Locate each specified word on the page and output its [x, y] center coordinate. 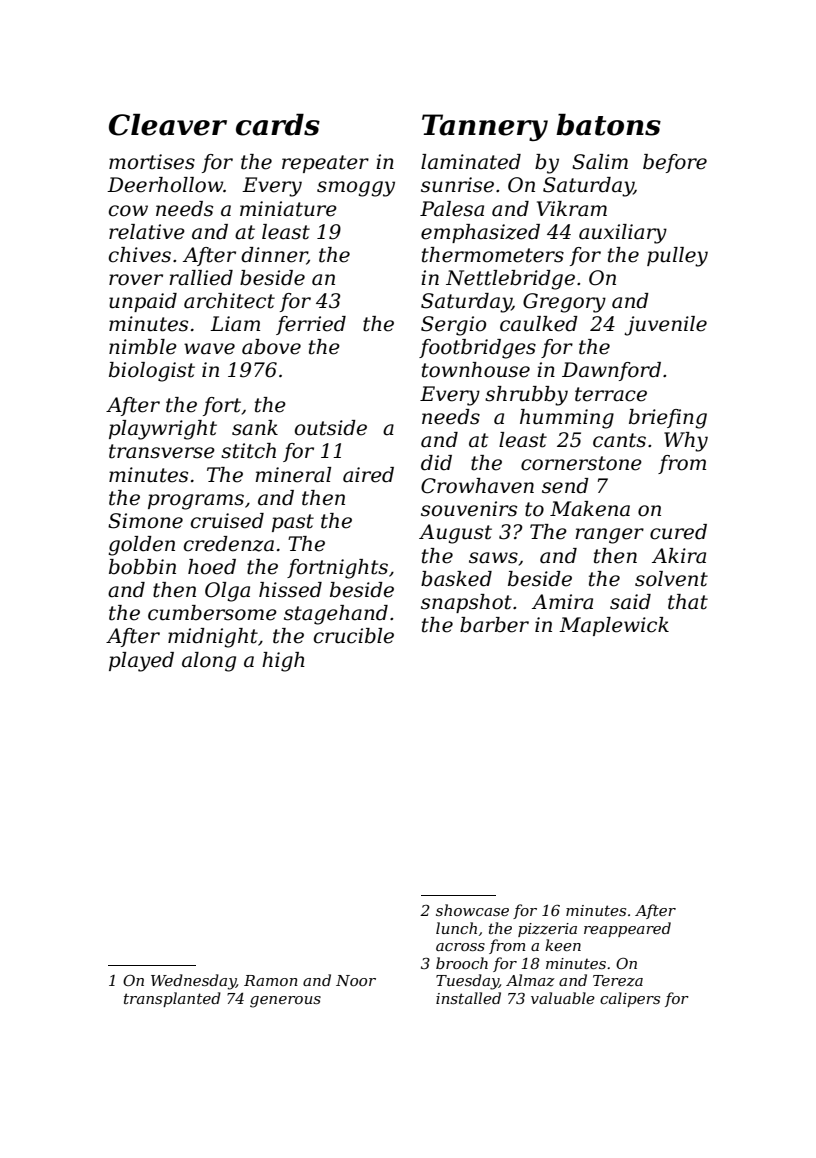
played [141, 662]
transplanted [172, 999]
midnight [213, 638]
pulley [677, 257]
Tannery [485, 127]
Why [686, 442]
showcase [472, 910]
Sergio [453, 326]
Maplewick [614, 626]
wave [209, 349]
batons [608, 125]
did [436, 463]
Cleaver [168, 125]
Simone [145, 521]
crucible [354, 636]
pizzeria [547, 930]
